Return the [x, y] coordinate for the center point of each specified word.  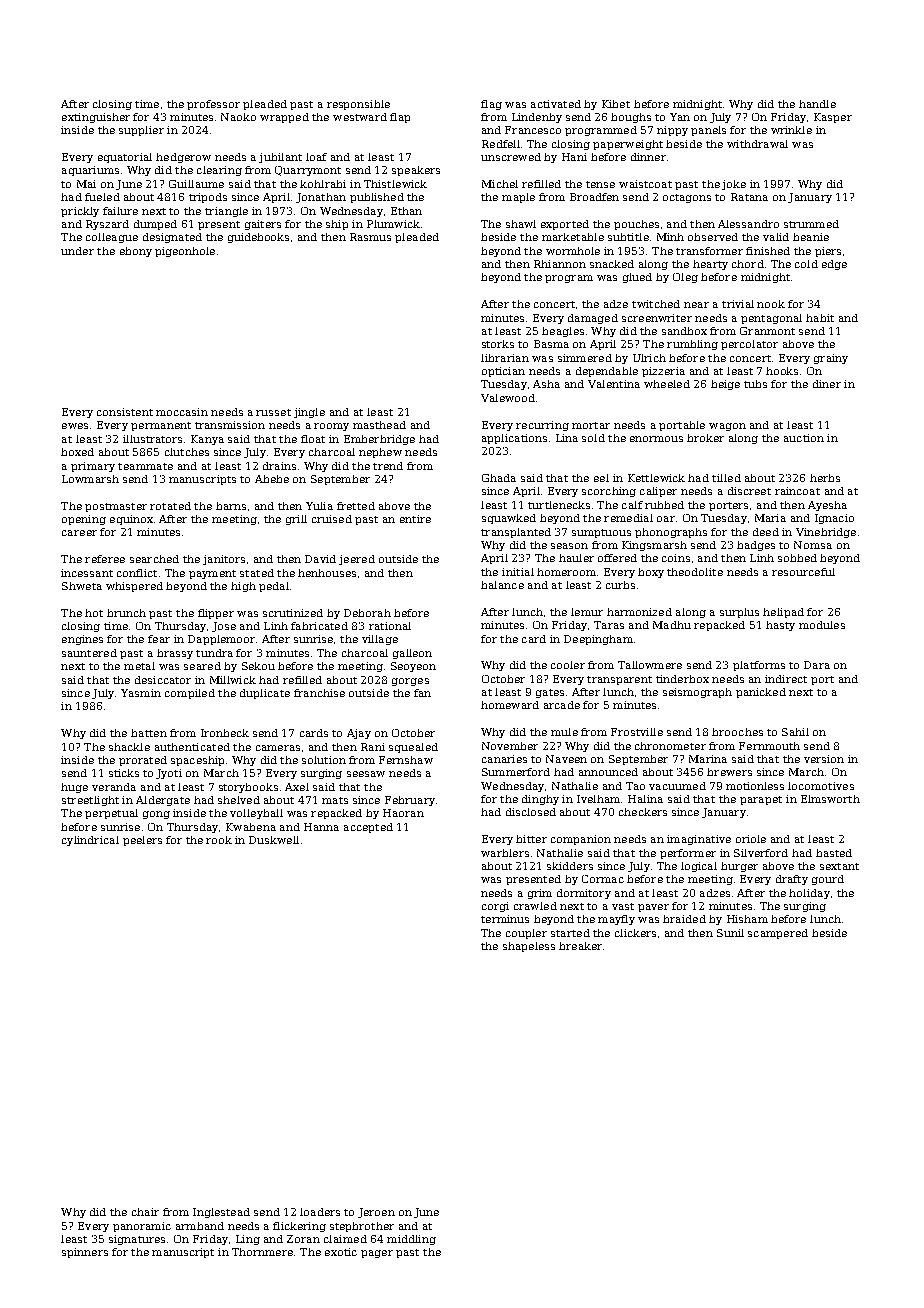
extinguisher [96, 118]
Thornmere [262, 1252]
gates [550, 693]
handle [817, 104]
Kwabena [251, 827]
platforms [759, 666]
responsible [358, 105]
